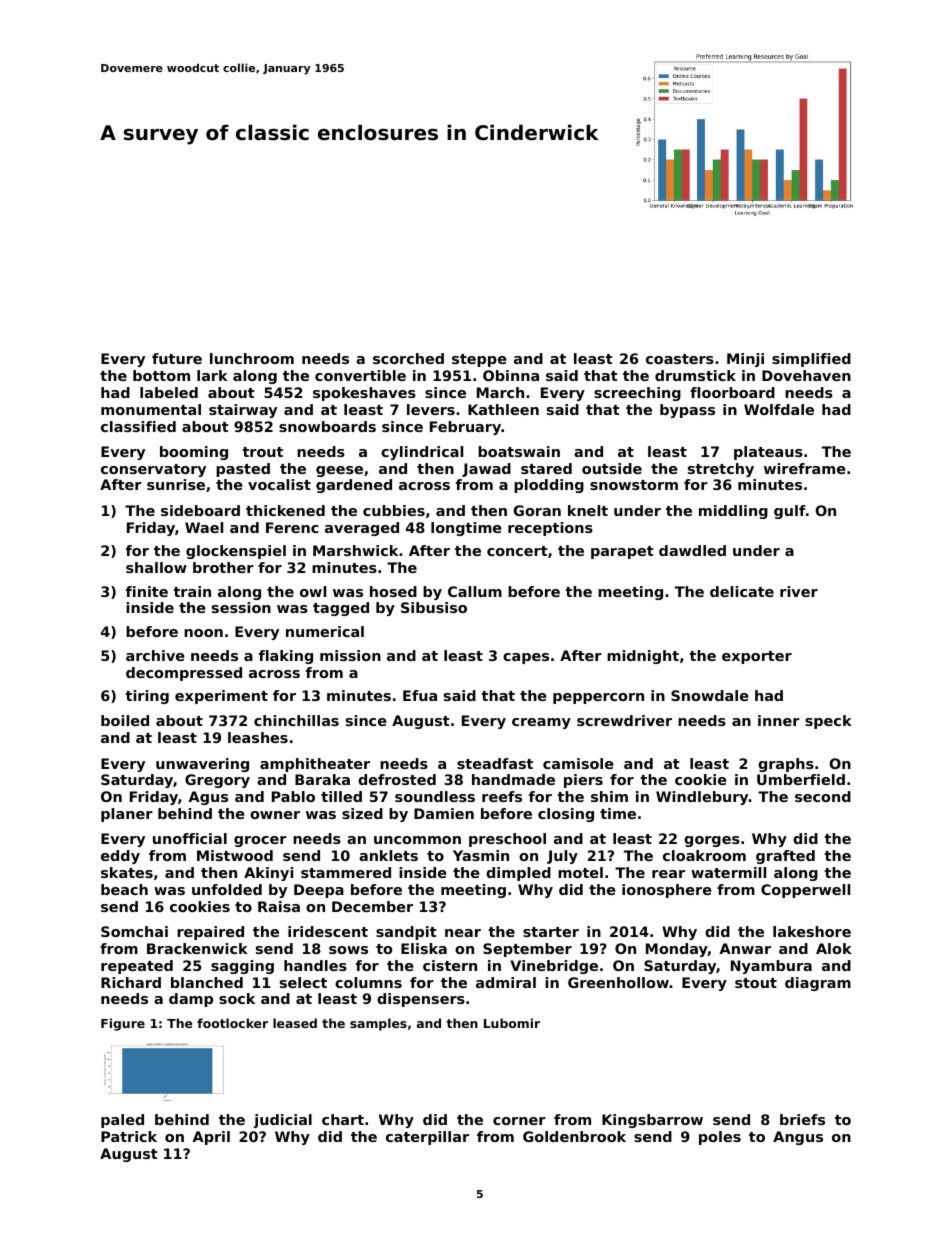  What do you see at coordinates (348, 950) in the document?
I see `sows` at bounding box center [348, 950].
